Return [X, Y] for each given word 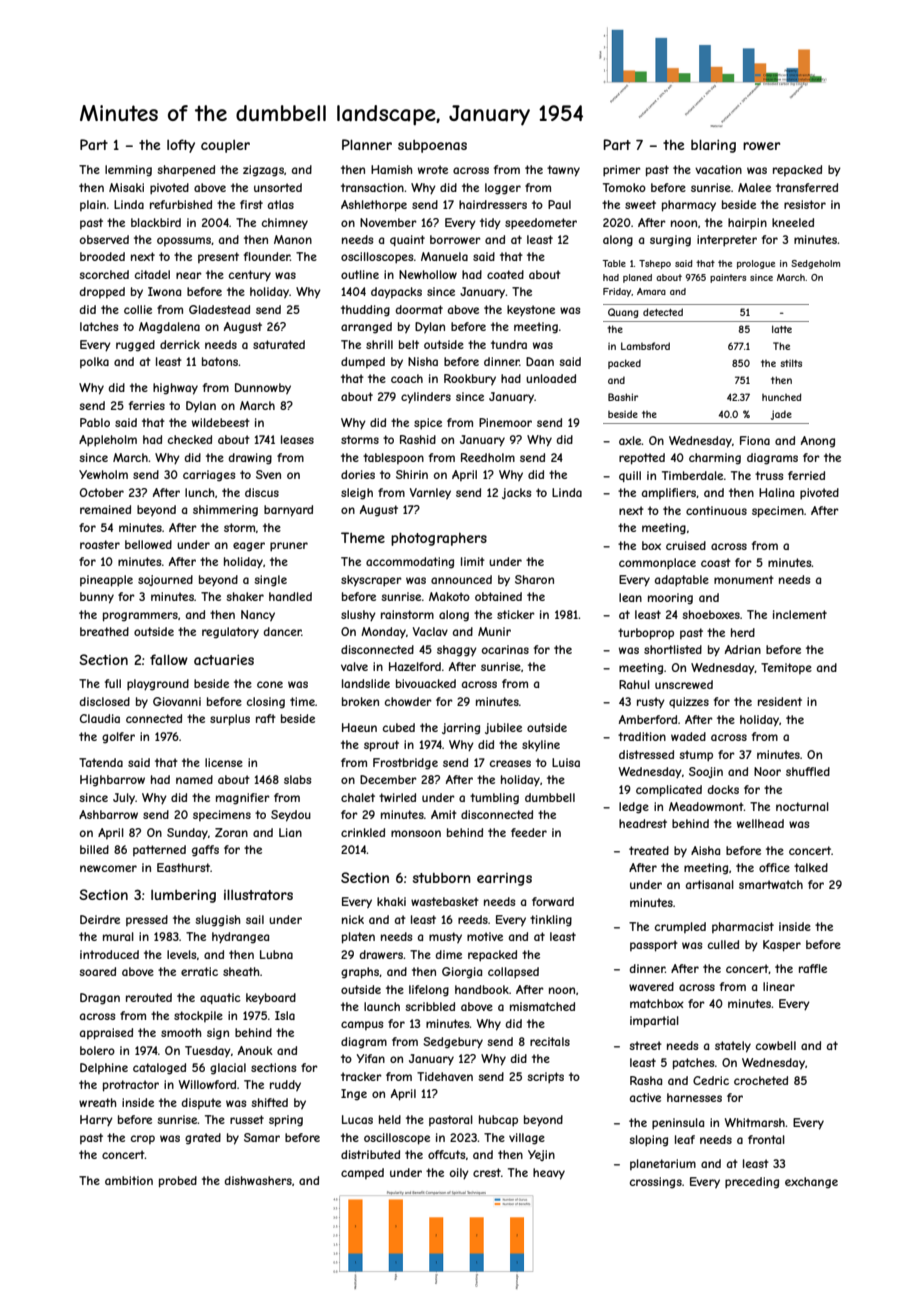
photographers [439, 539]
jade [781, 415]
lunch [200, 492]
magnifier [243, 799]
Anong [818, 442]
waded [688, 736]
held [390, 1119]
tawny [563, 171]
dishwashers [258, 1180]
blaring [713, 146]
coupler [225, 146]
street [645, 1045]
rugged [135, 346]
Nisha [423, 361]
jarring [461, 729]
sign [218, 1034]
